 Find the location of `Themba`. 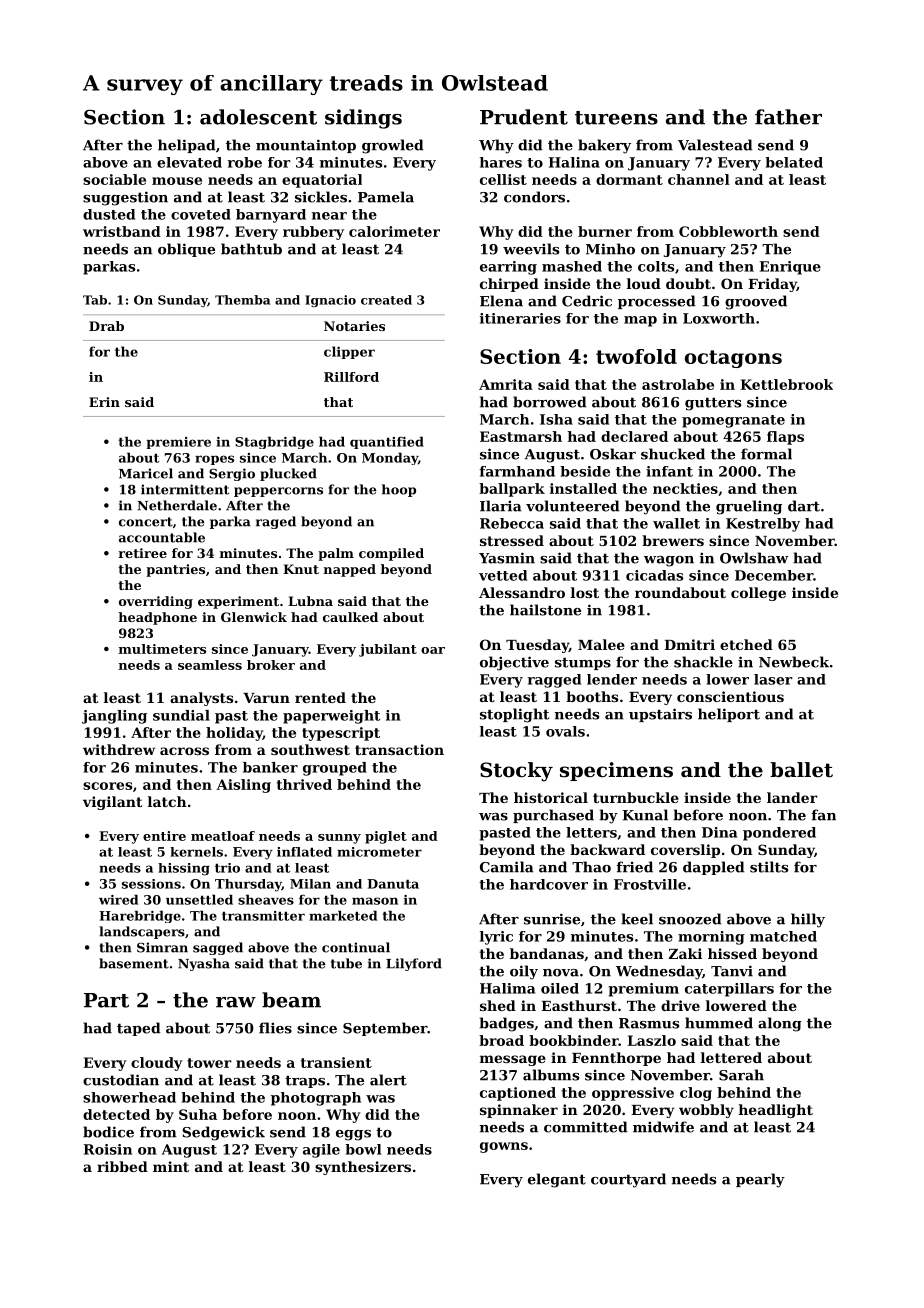

Themba is located at coordinates (242, 300).
